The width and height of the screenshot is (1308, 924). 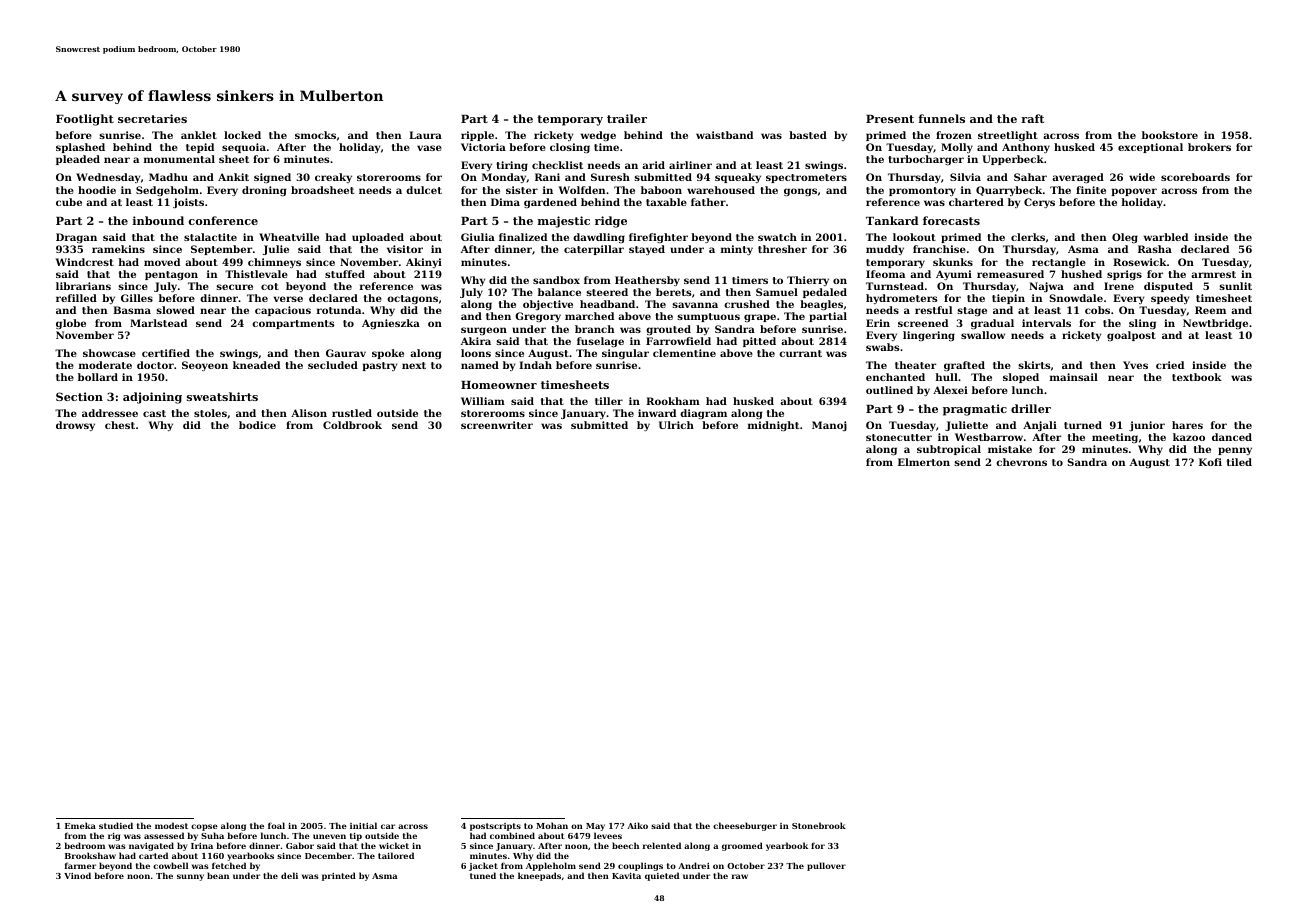 I want to click on pullover, so click(x=826, y=866).
